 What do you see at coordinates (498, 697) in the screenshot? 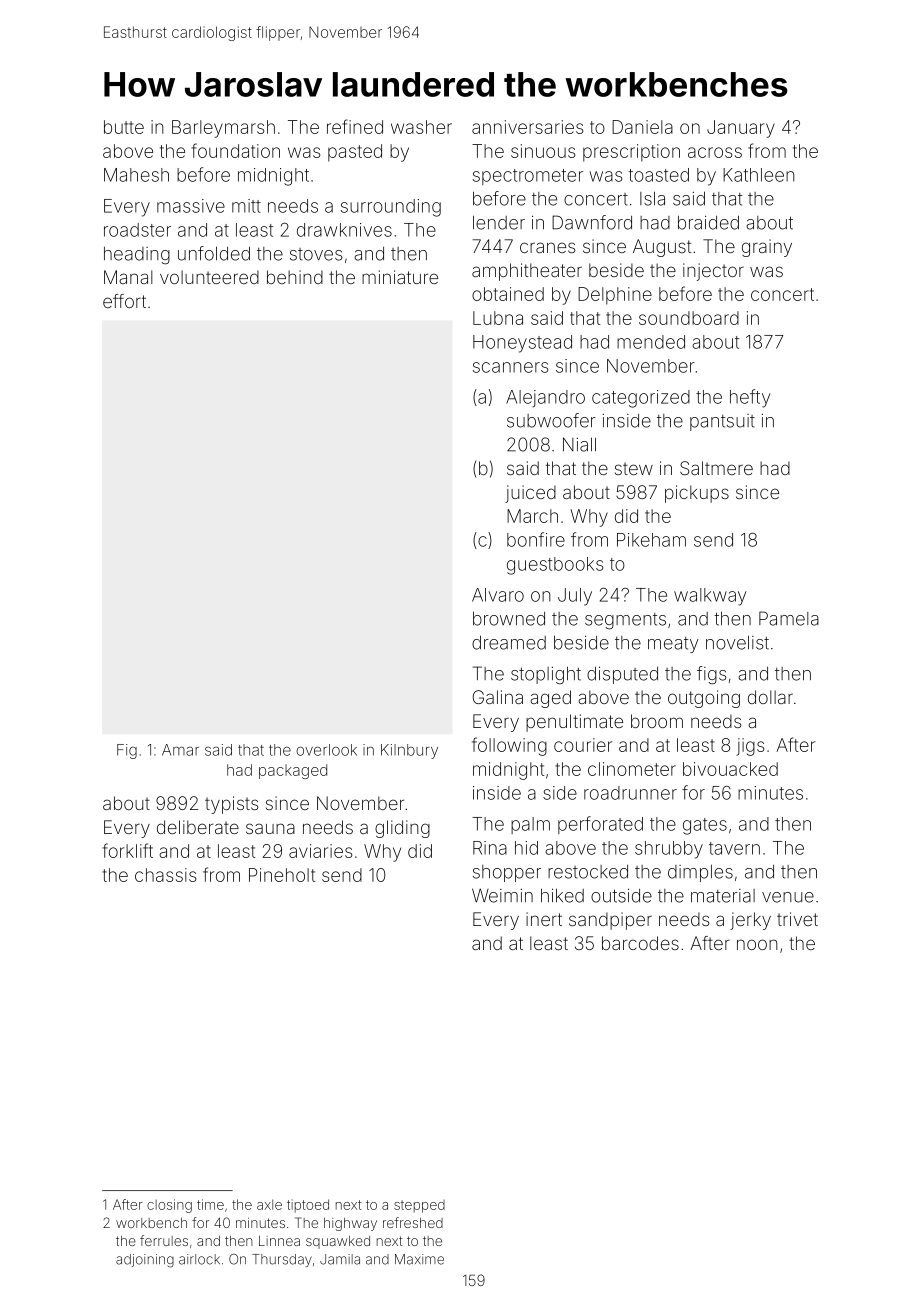
I see `Galina` at bounding box center [498, 697].
